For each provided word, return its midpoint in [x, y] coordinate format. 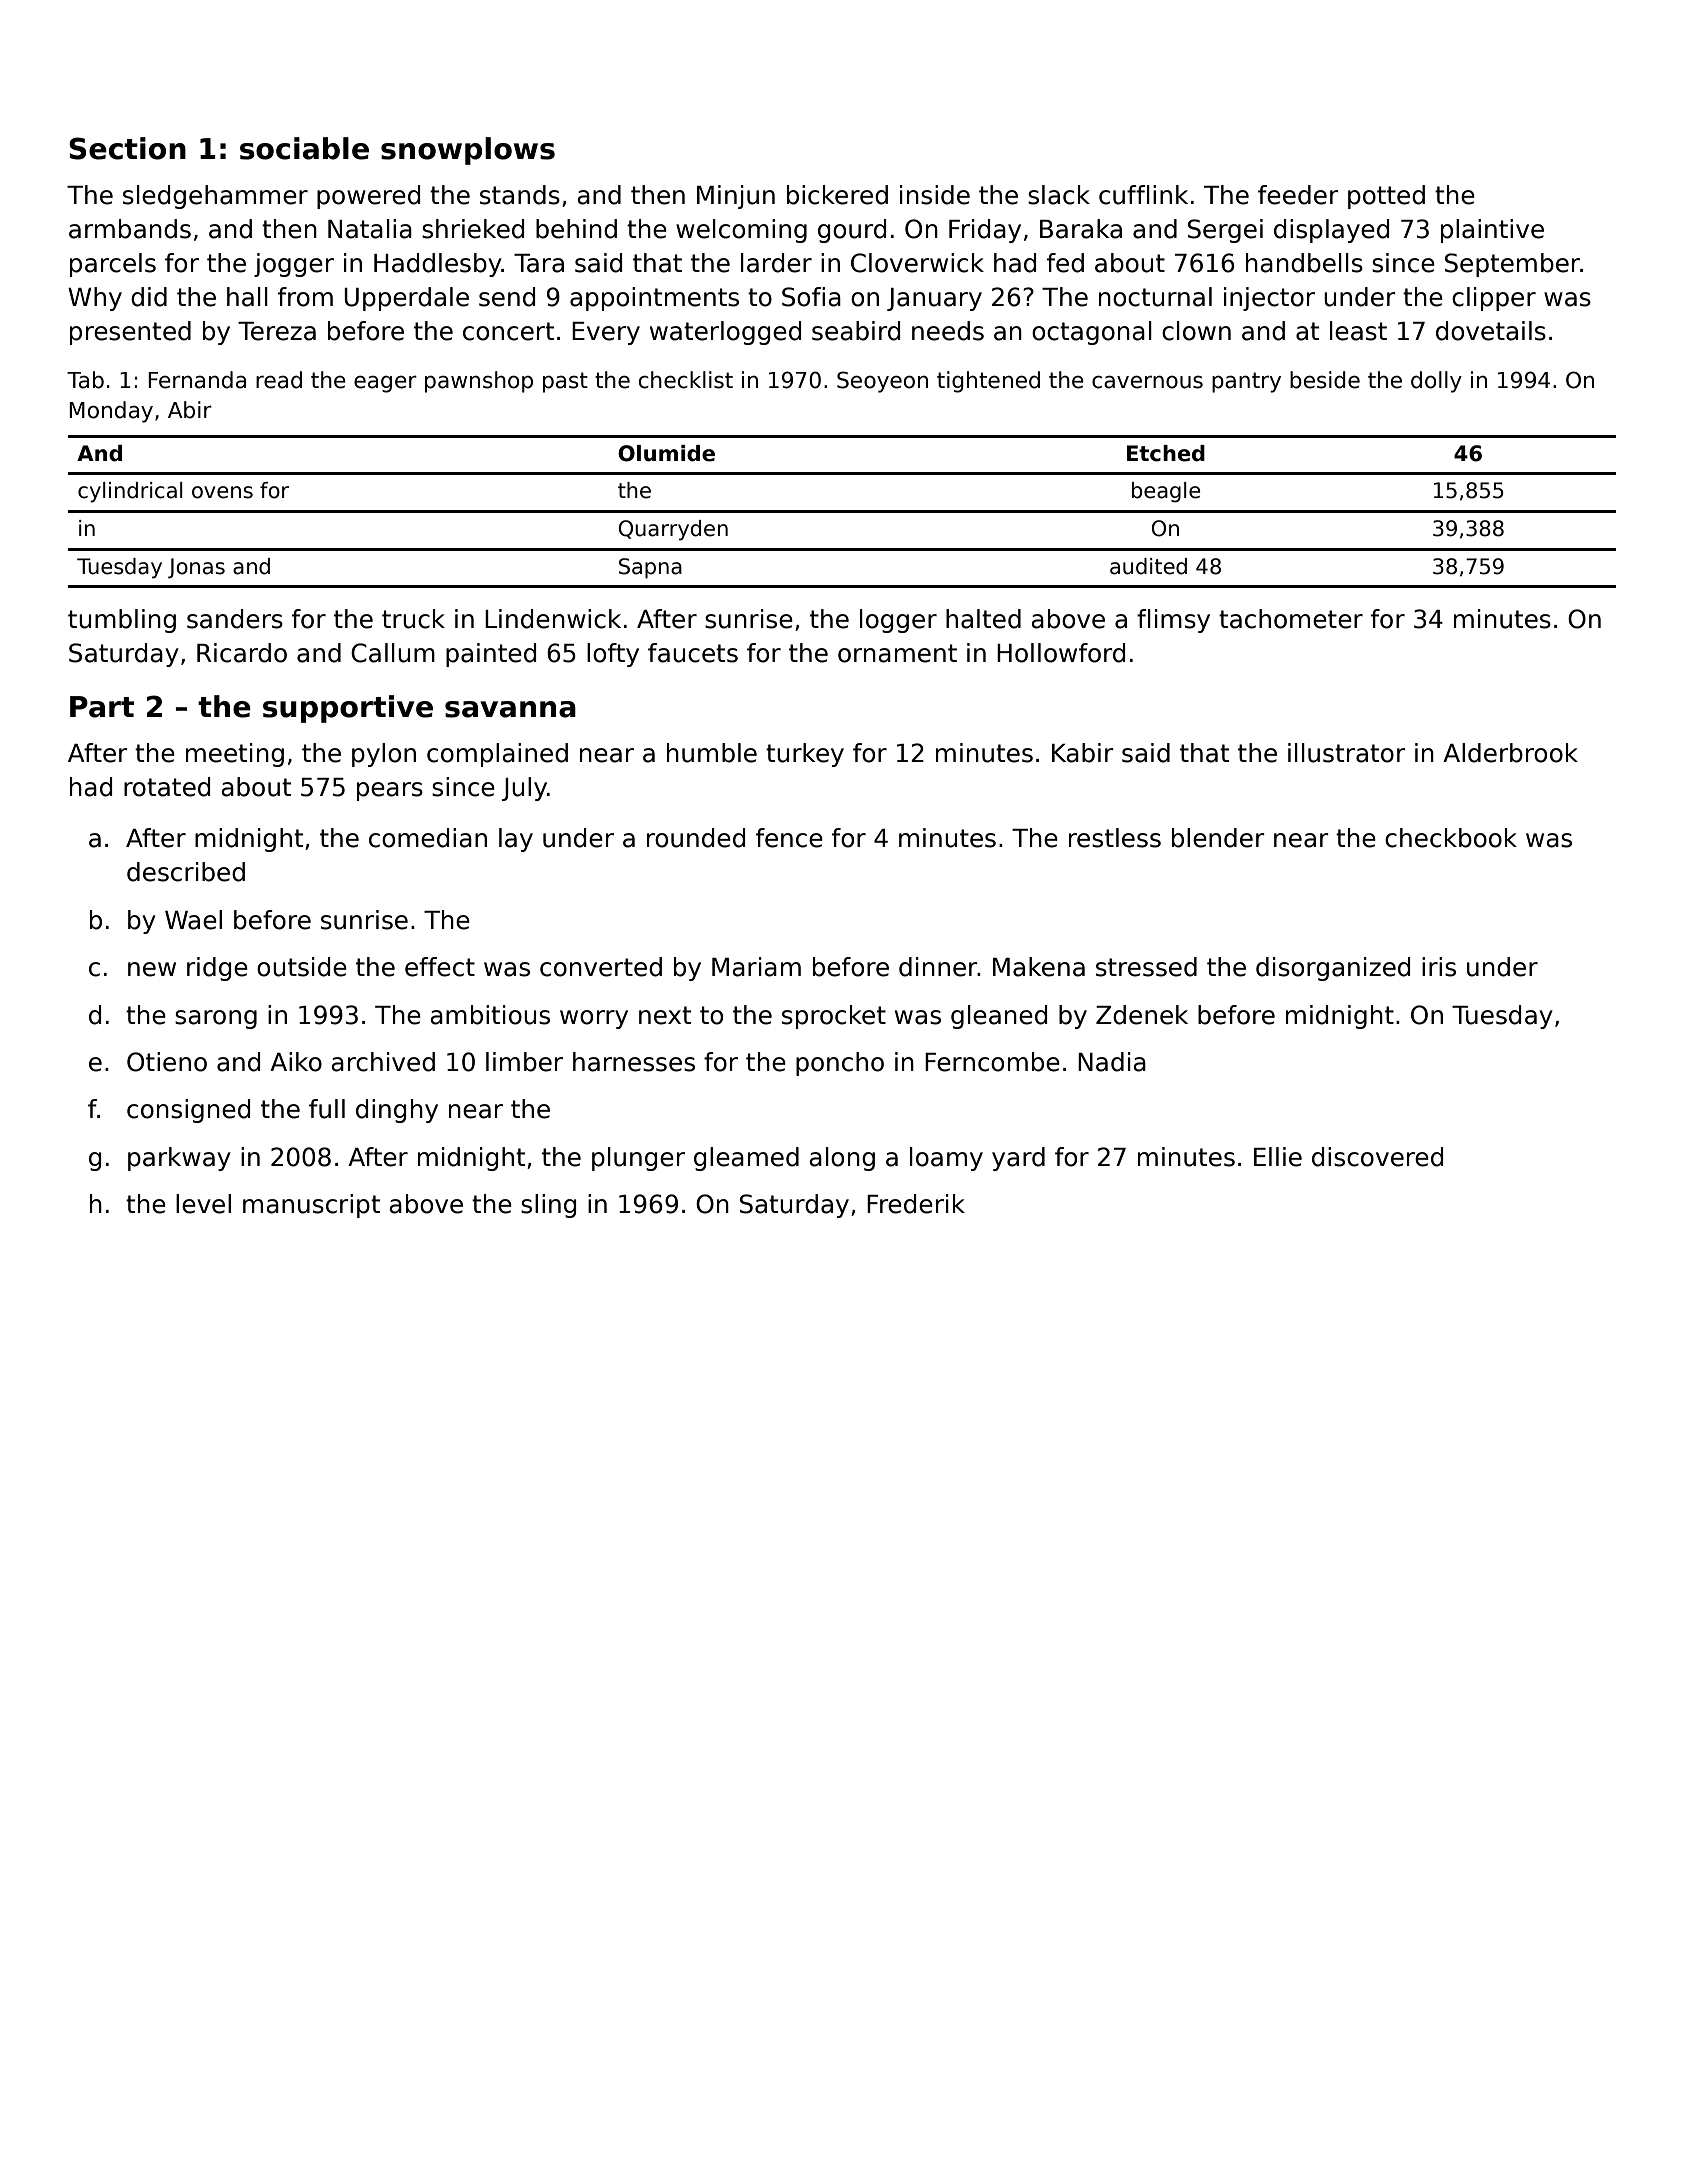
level [203, 1204]
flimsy [1173, 621]
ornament [897, 653]
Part [102, 707]
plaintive [1492, 231]
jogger [294, 265]
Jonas [196, 568]
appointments [654, 299]
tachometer [1291, 619]
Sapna [650, 568]
